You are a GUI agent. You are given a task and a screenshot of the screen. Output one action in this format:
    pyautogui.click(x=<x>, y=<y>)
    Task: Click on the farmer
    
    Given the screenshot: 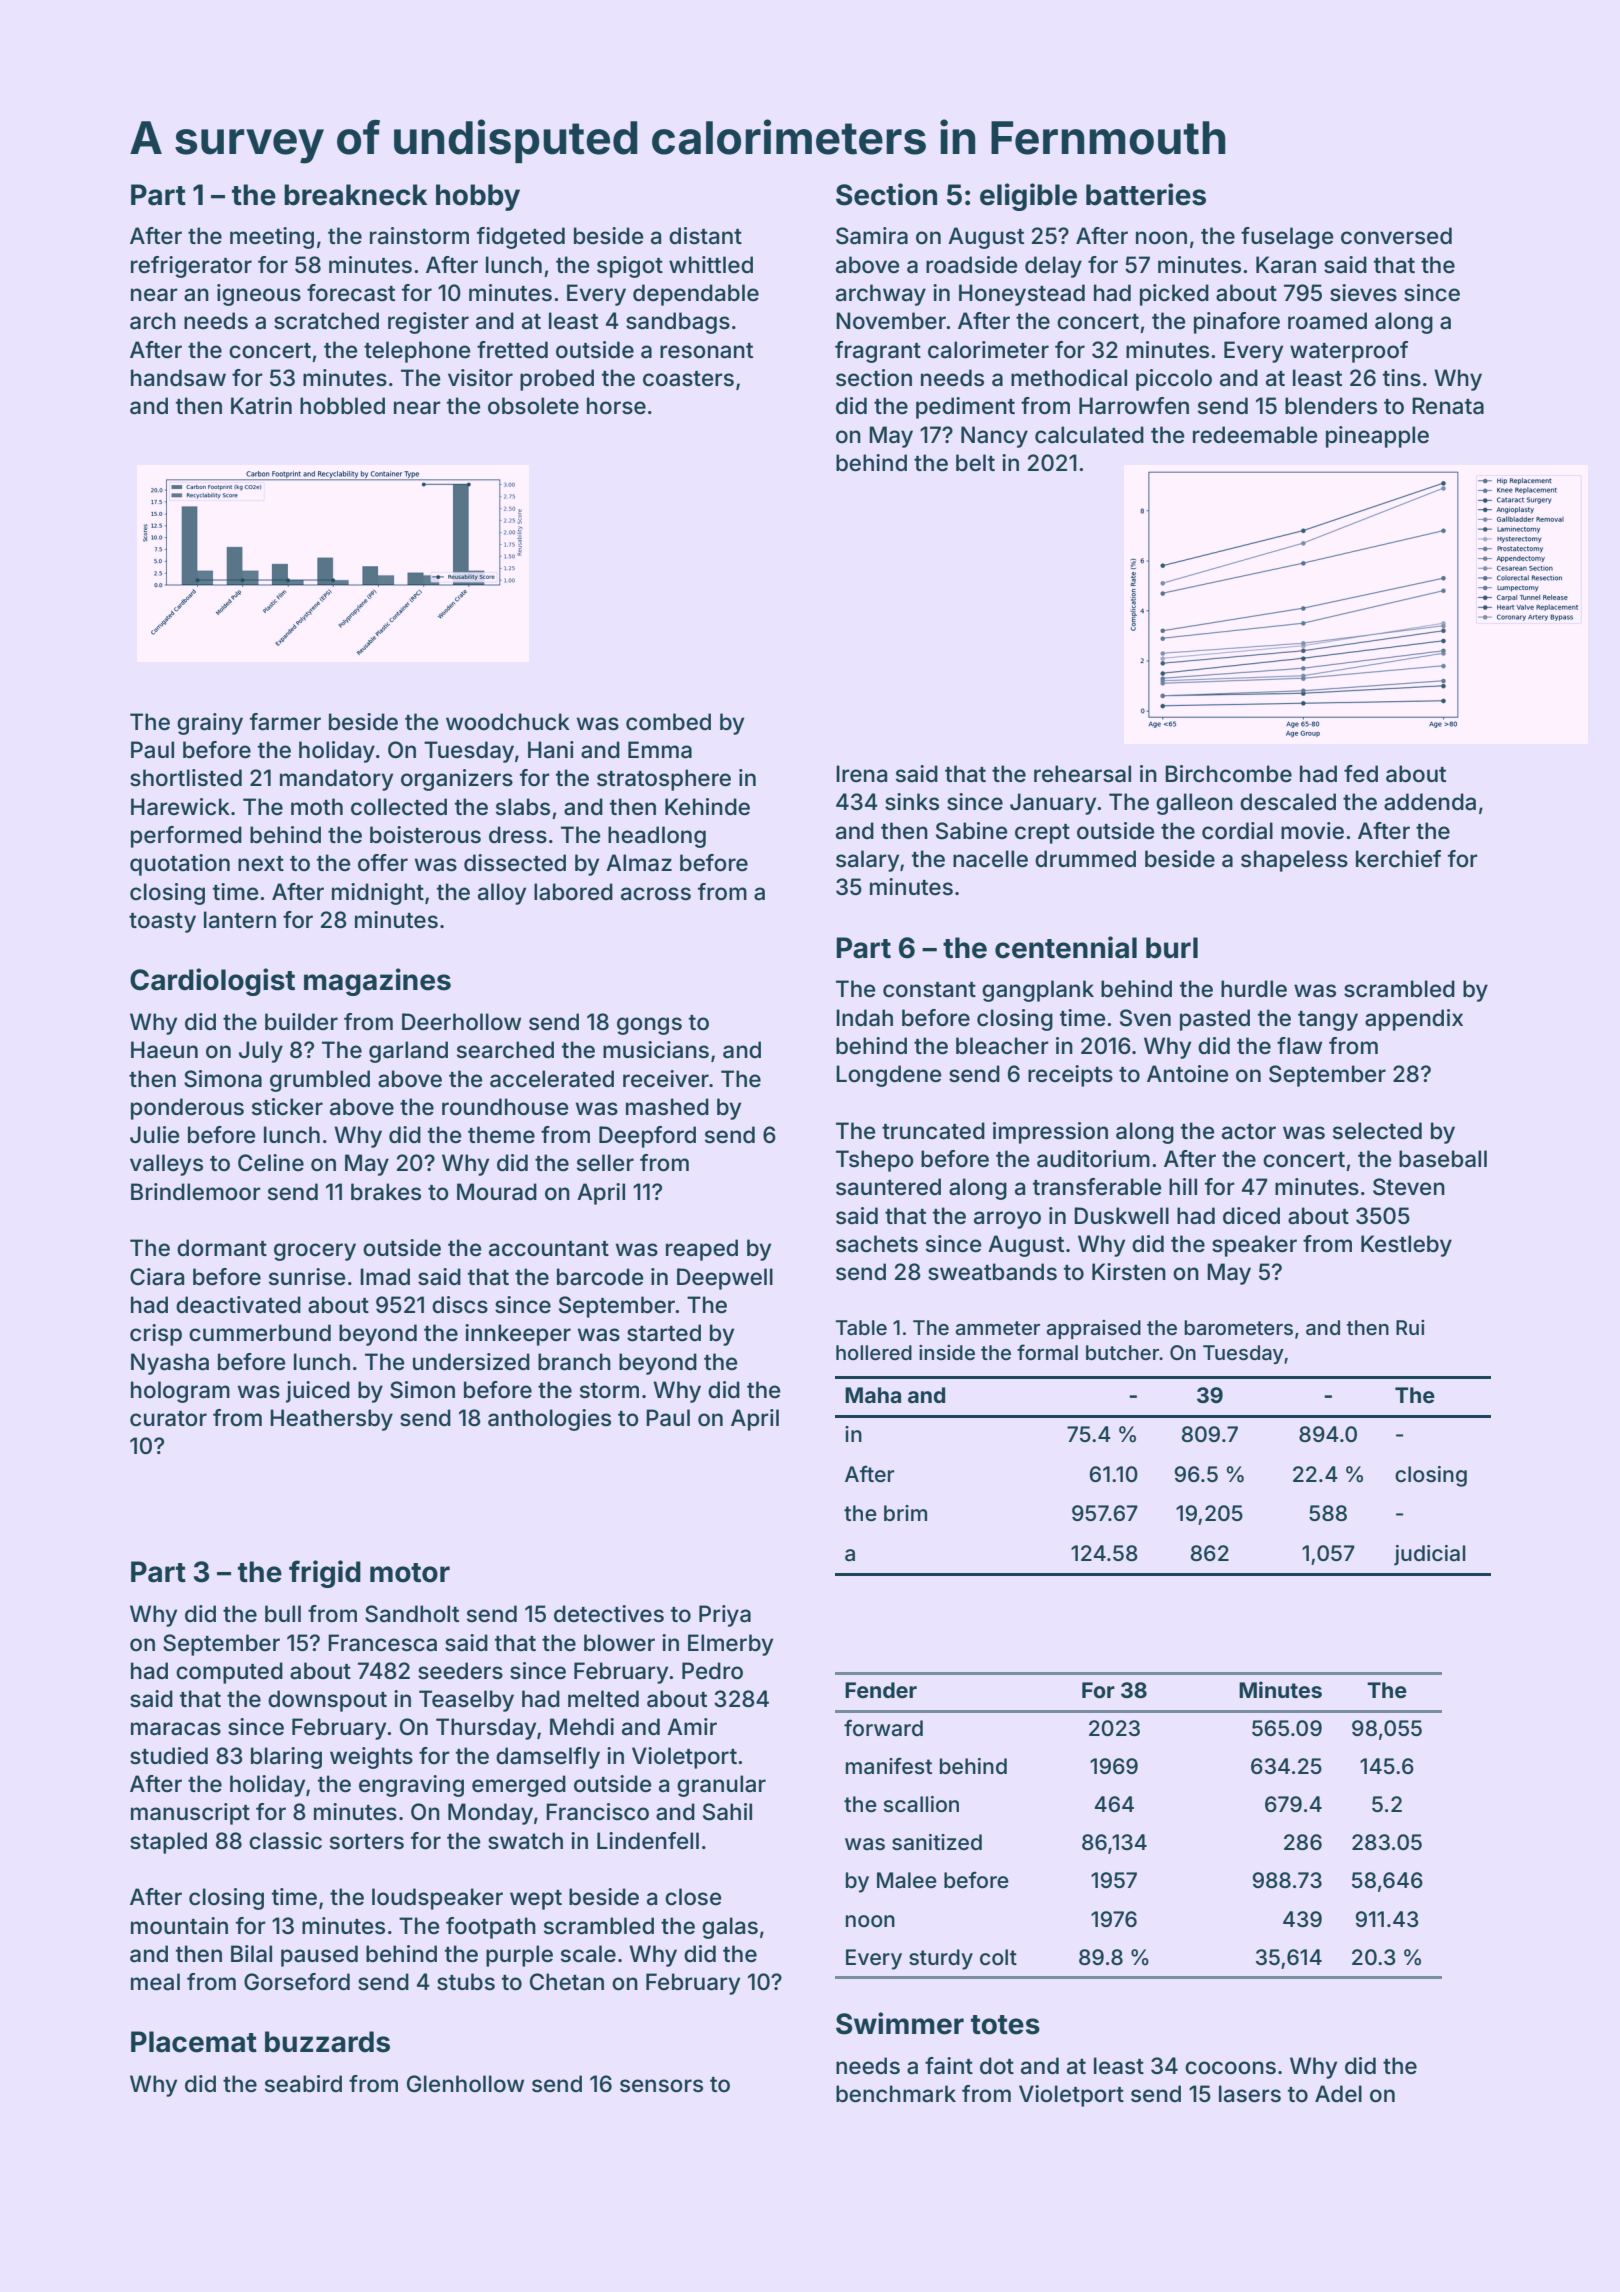 What is the action you would take?
    pyautogui.click(x=285, y=722)
